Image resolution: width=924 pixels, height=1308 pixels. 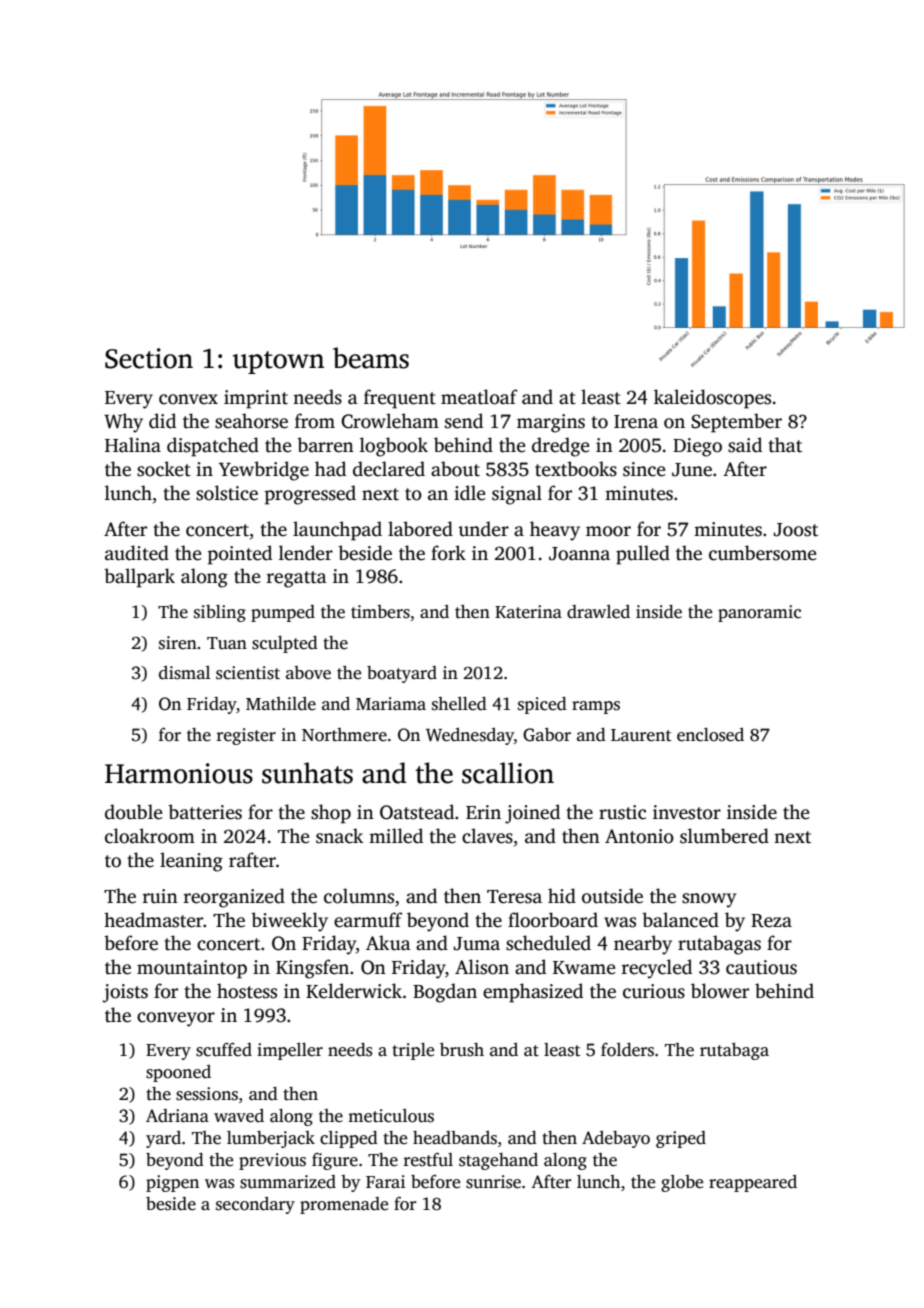 What do you see at coordinates (400, 399) in the screenshot?
I see `frequent` at bounding box center [400, 399].
